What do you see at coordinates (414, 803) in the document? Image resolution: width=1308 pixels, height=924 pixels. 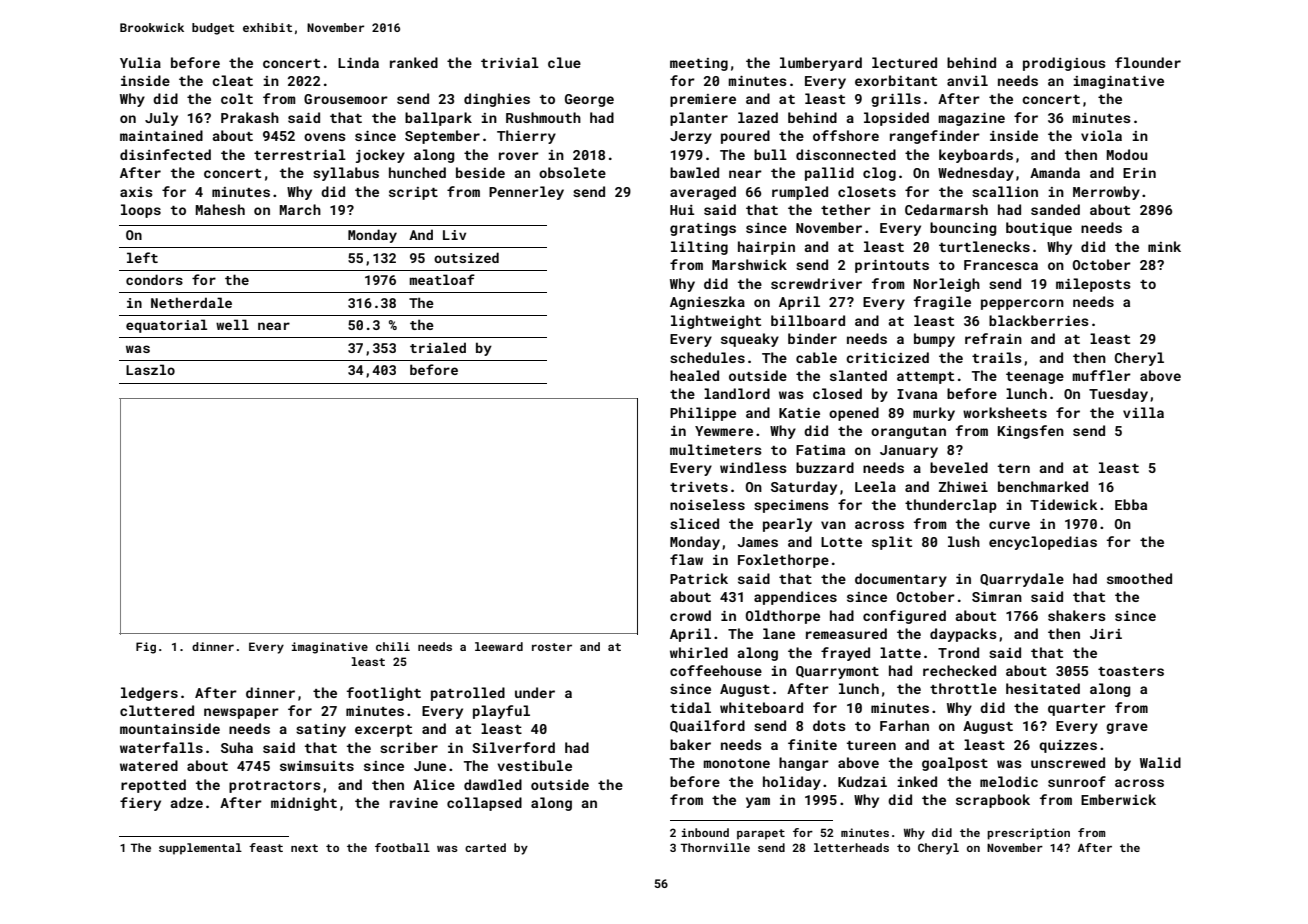 I see `ravine` at bounding box center [414, 803].
